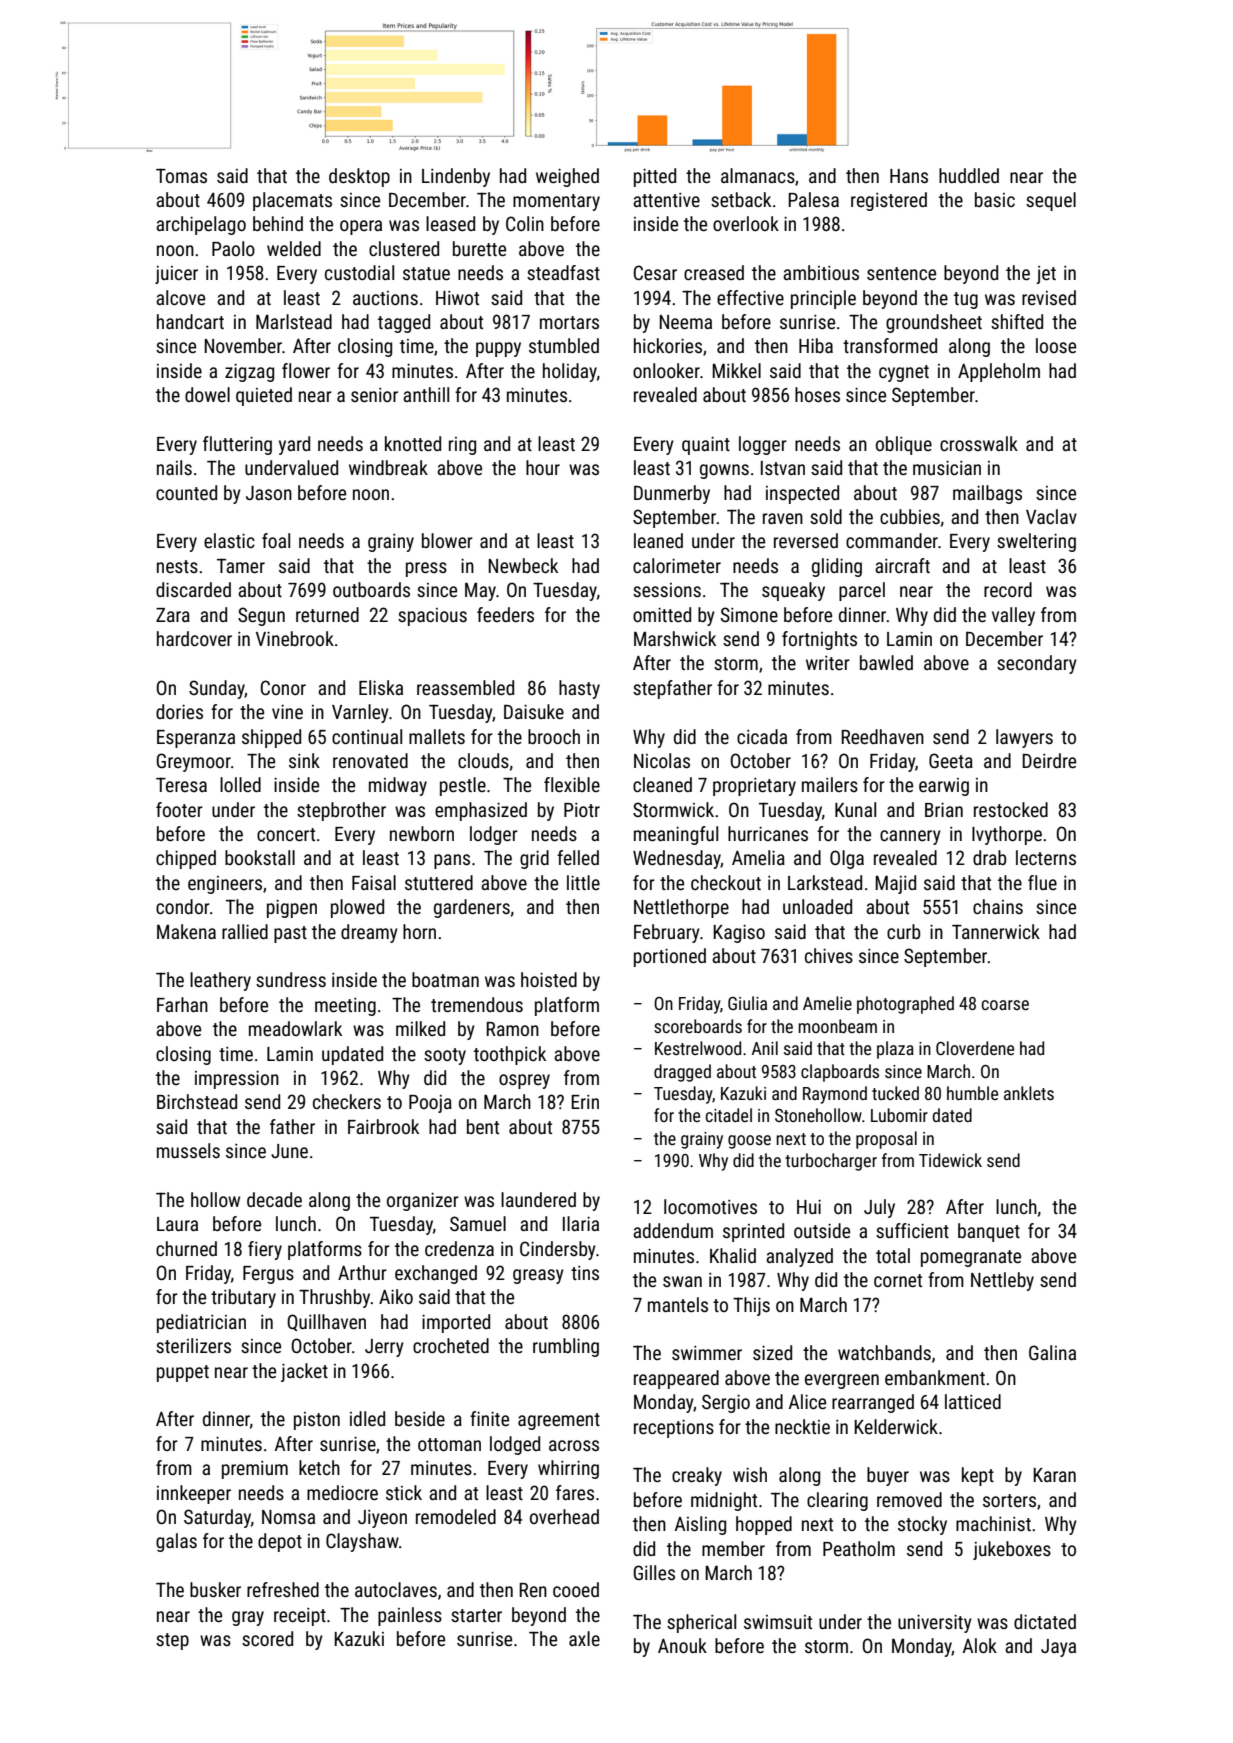  What do you see at coordinates (463, 786) in the document?
I see `pestle` at bounding box center [463, 786].
